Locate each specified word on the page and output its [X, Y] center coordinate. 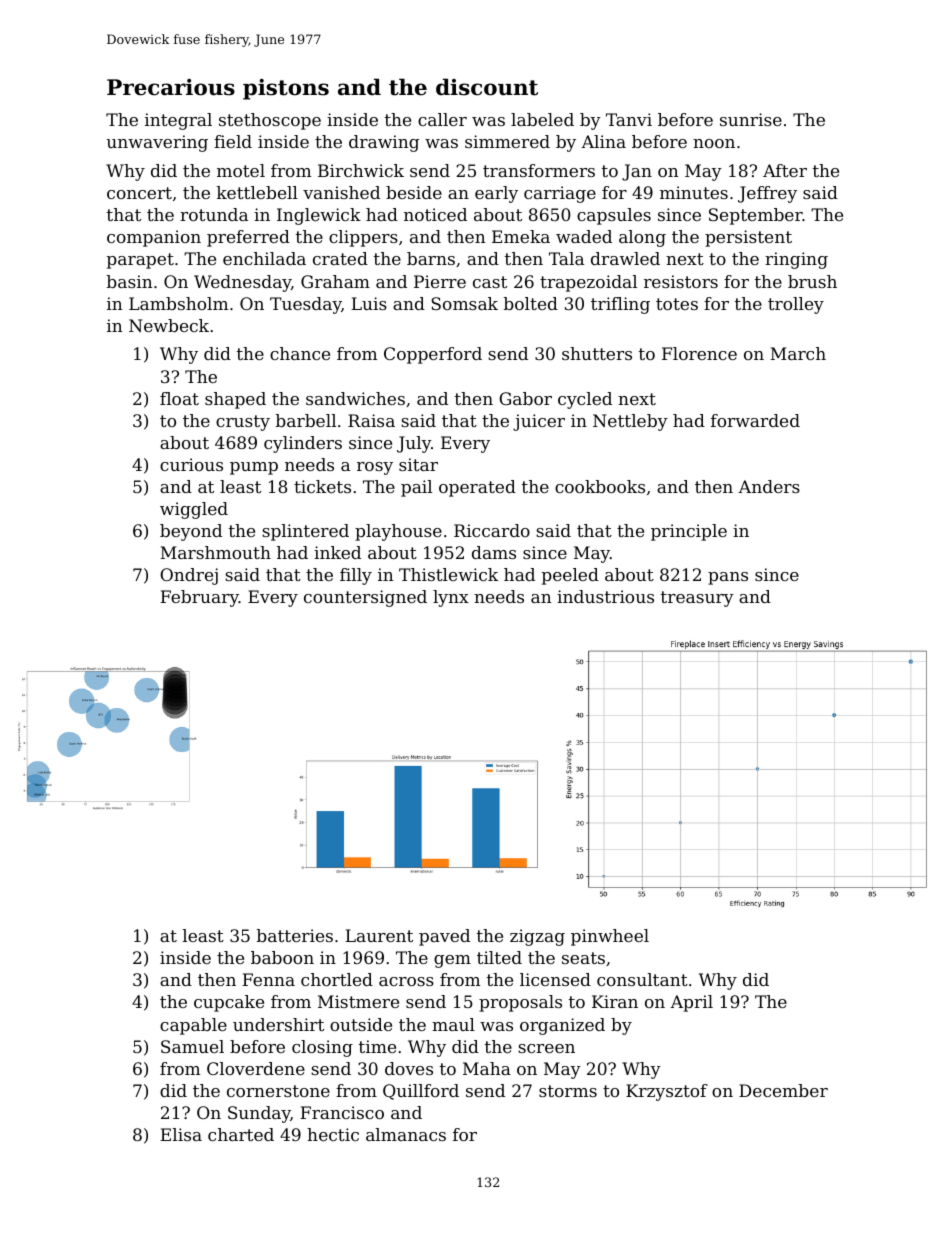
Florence [699, 353]
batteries [295, 935]
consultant [642, 979]
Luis [369, 303]
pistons [286, 89]
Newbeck [169, 325]
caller [442, 119]
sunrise [751, 119]
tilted [499, 957]
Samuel [192, 1046]
